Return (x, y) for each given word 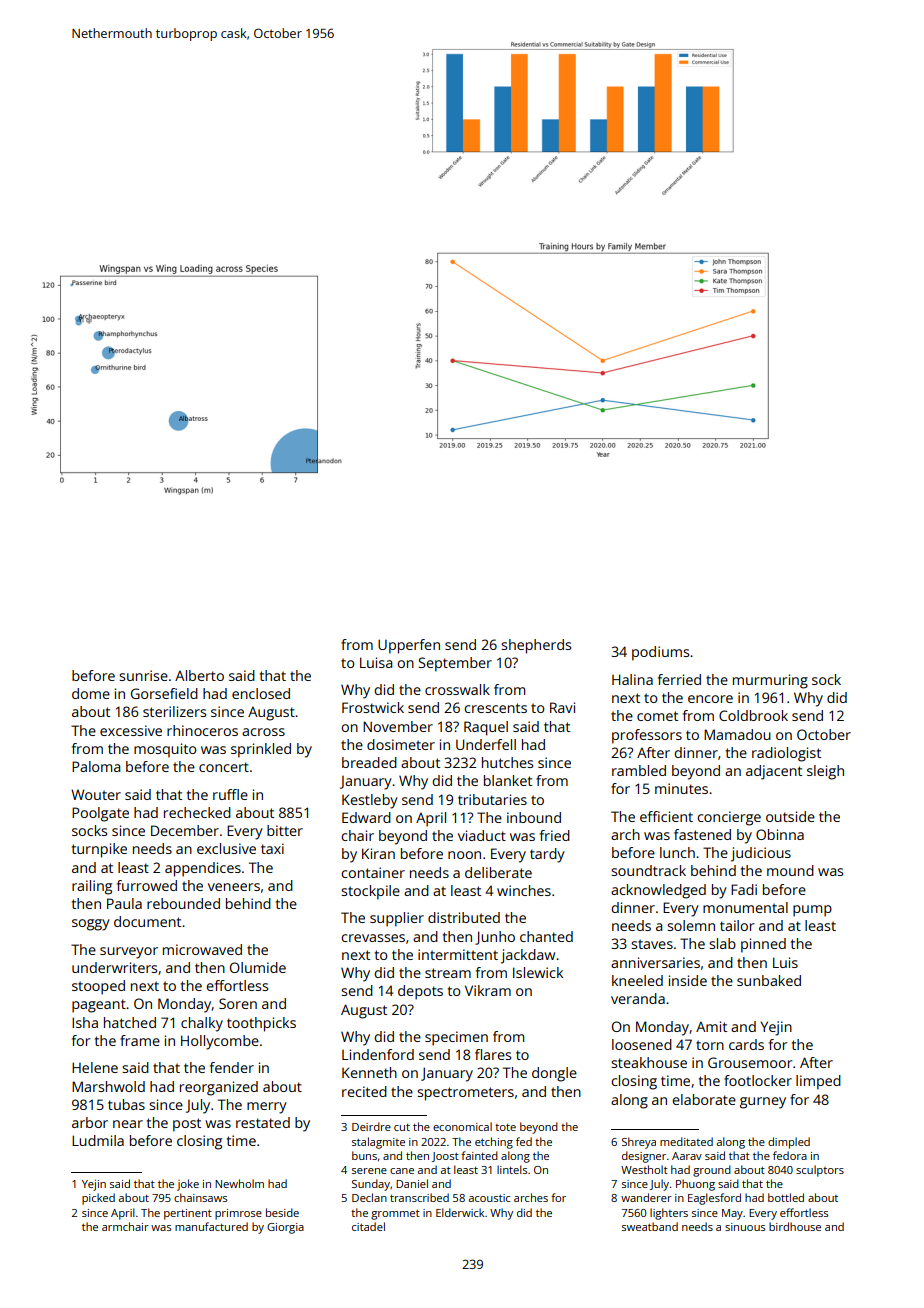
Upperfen (409, 646)
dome (91, 693)
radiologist (786, 754)
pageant (99, 1006)
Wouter (96, 794)
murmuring (770, 681)
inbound (534, 817)
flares (493, 1054)
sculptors (820, 1171)
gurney (763, 1103)
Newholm (239, 1183)
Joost (445, 1157)
